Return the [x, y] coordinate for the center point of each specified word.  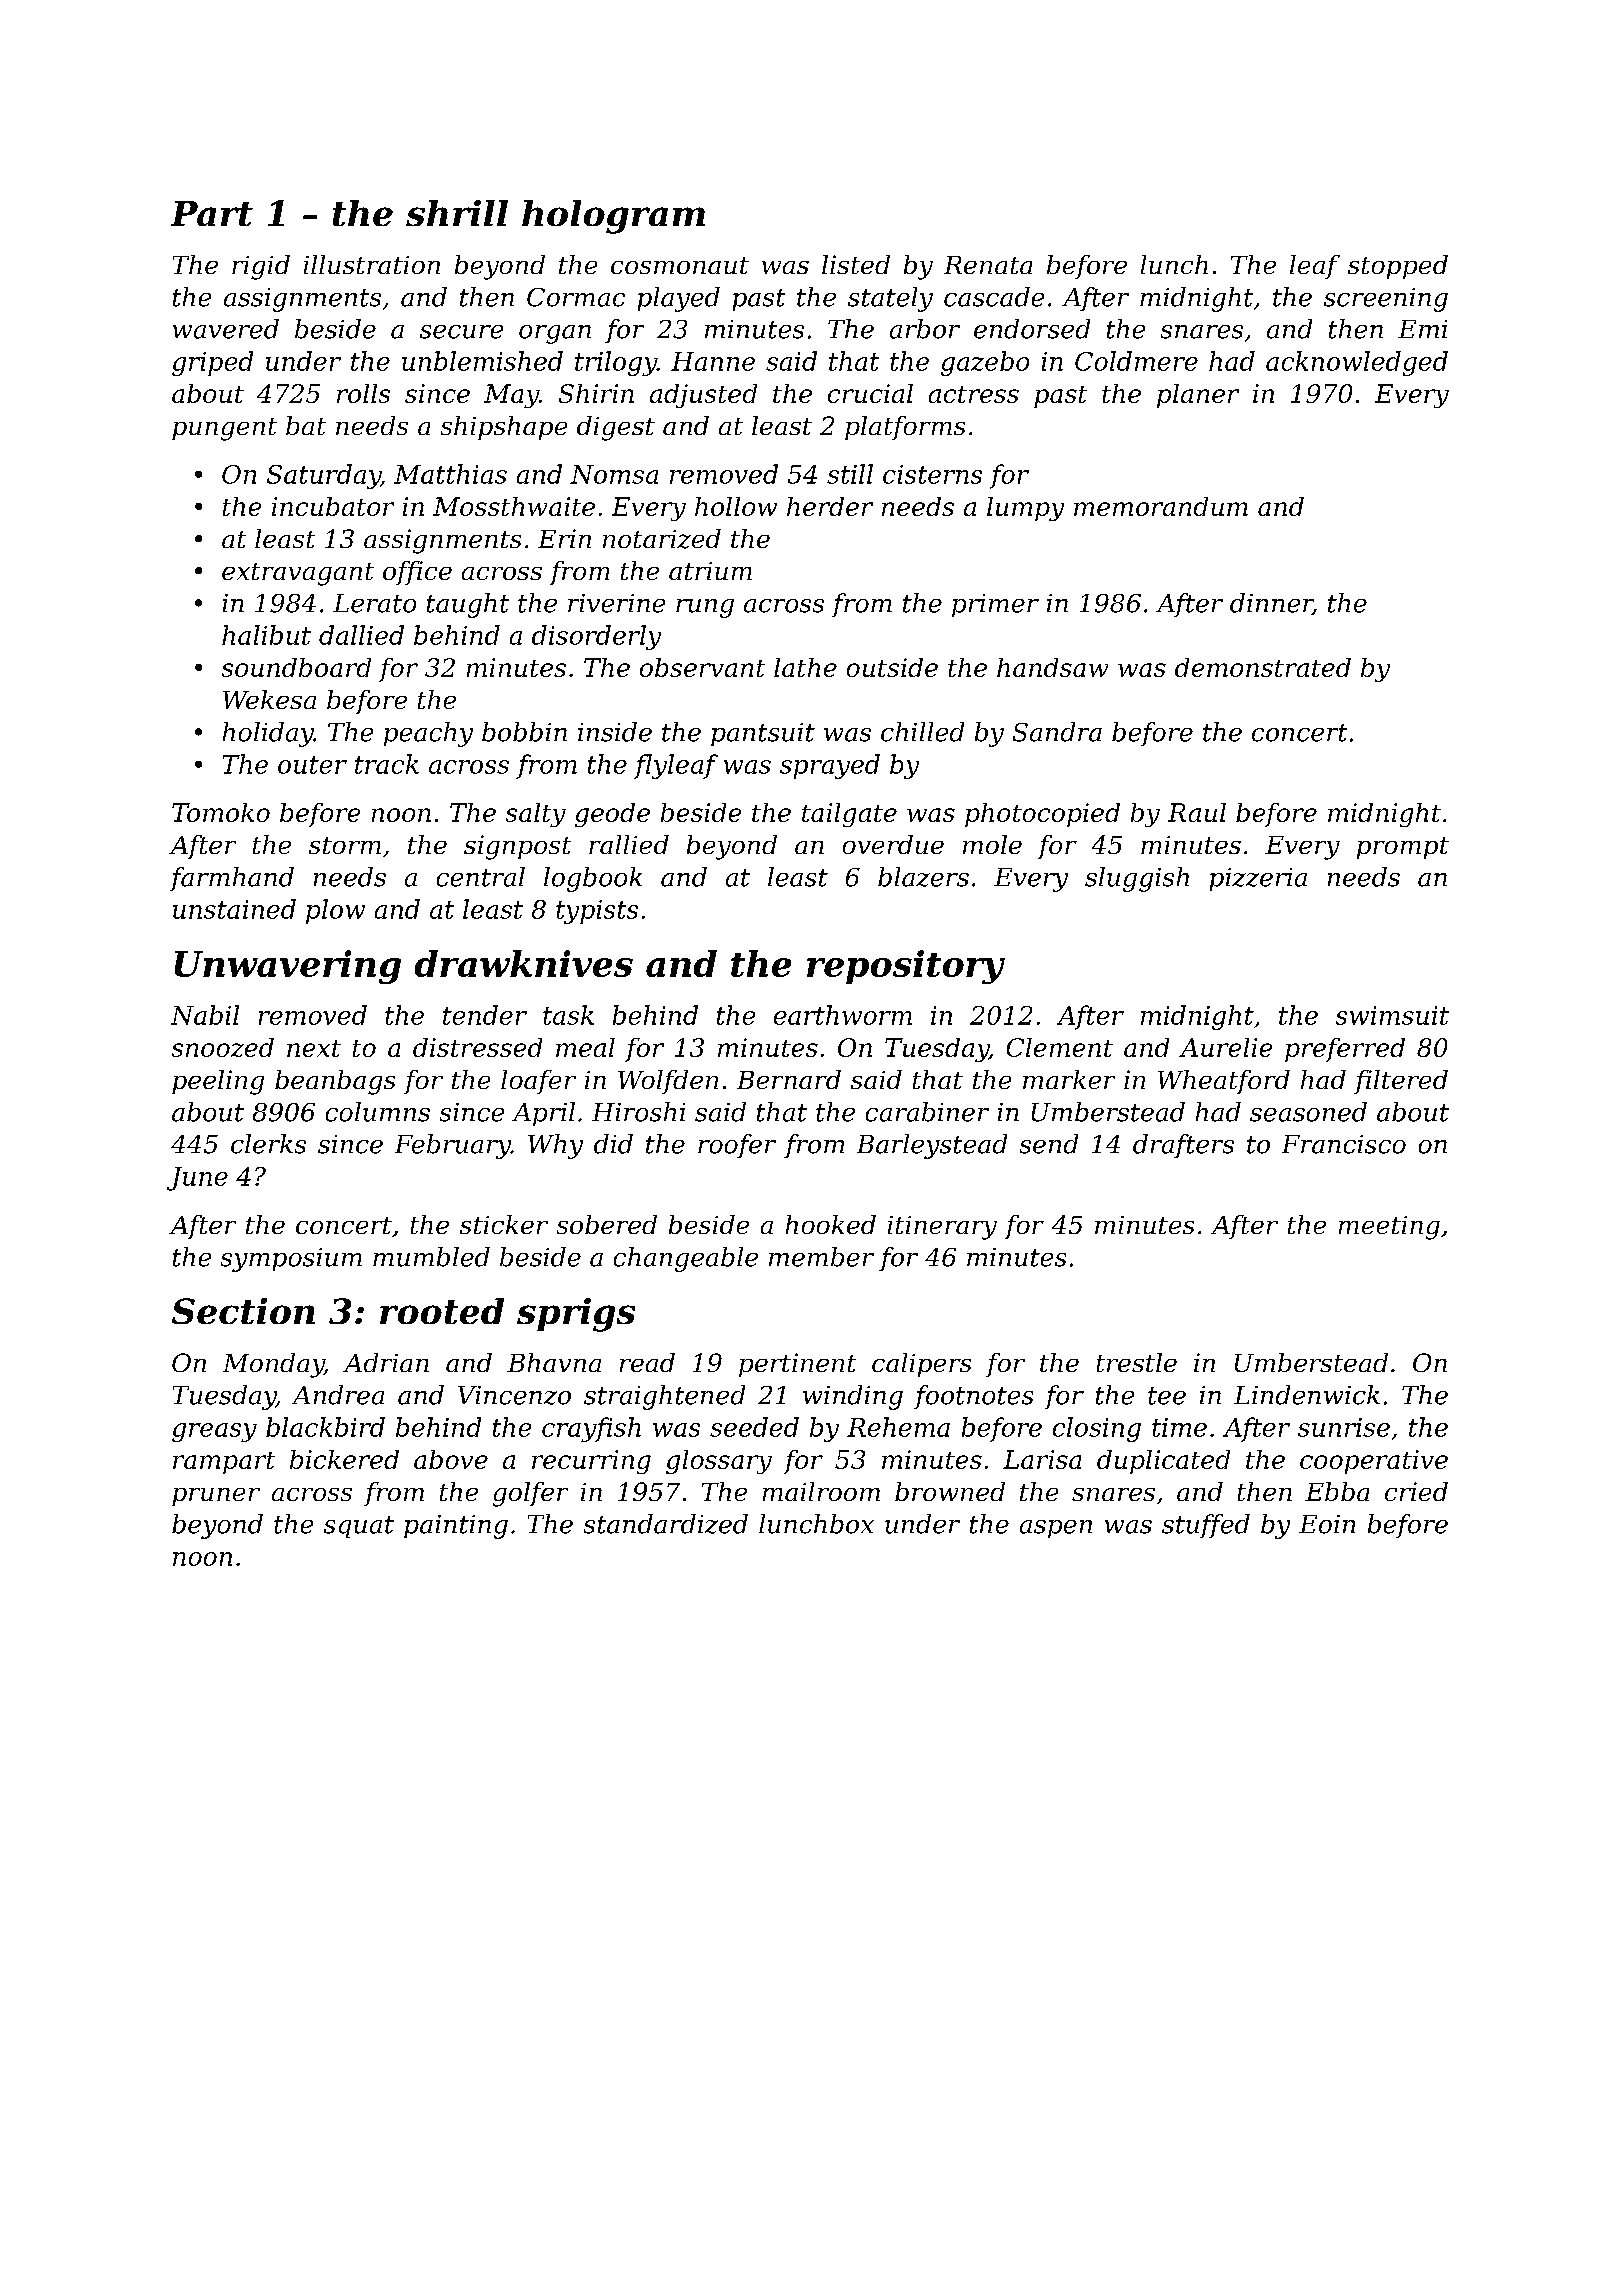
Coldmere [1136, 361]
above [451, 1459]
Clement [1060, 1047]
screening [1386, 300]
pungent [224, 429]
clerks [268, 1144]
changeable [686, 1259]
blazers [923, 877]
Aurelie [1225, 1047]
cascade [994, 297]
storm [345, 845]
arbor [925, 329]
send [1049, 1144]
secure [461, 332]
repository [906, 967]
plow [335, 911]
